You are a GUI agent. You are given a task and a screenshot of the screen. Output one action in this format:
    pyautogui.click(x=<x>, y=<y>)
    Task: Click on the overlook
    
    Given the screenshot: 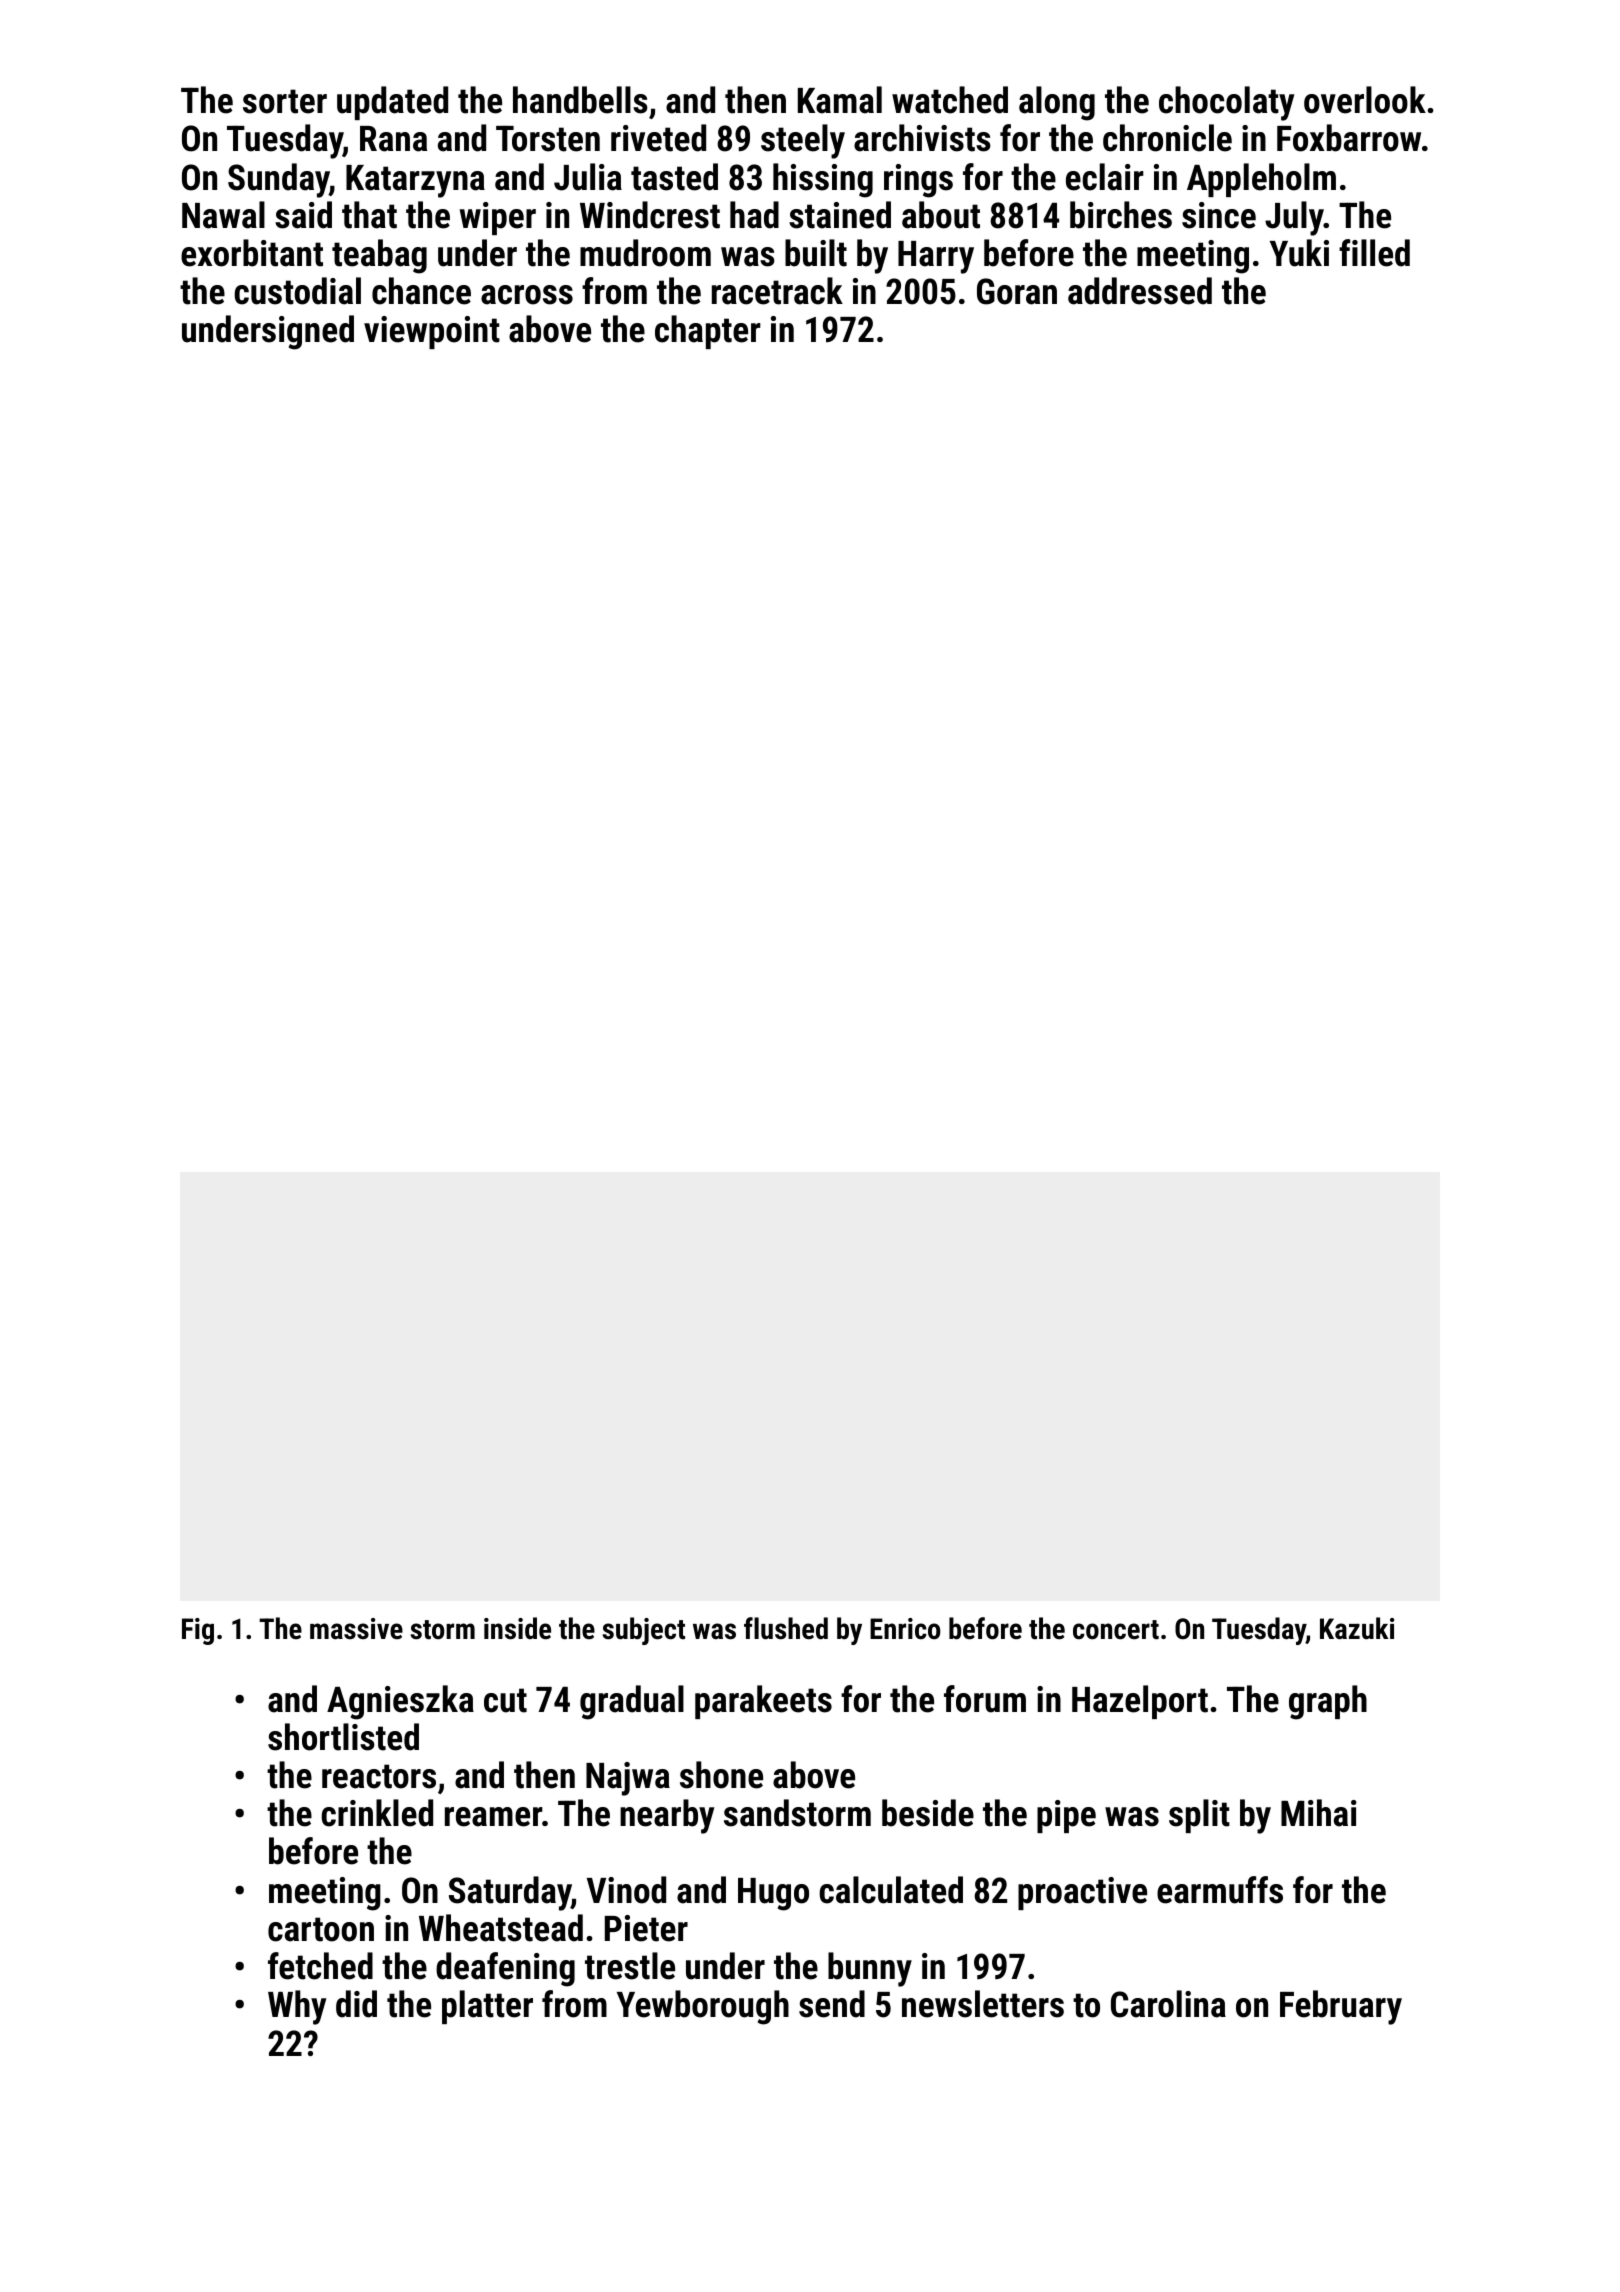 What is the action you would take?
    pyautogui.click(x=1365, y=100)
